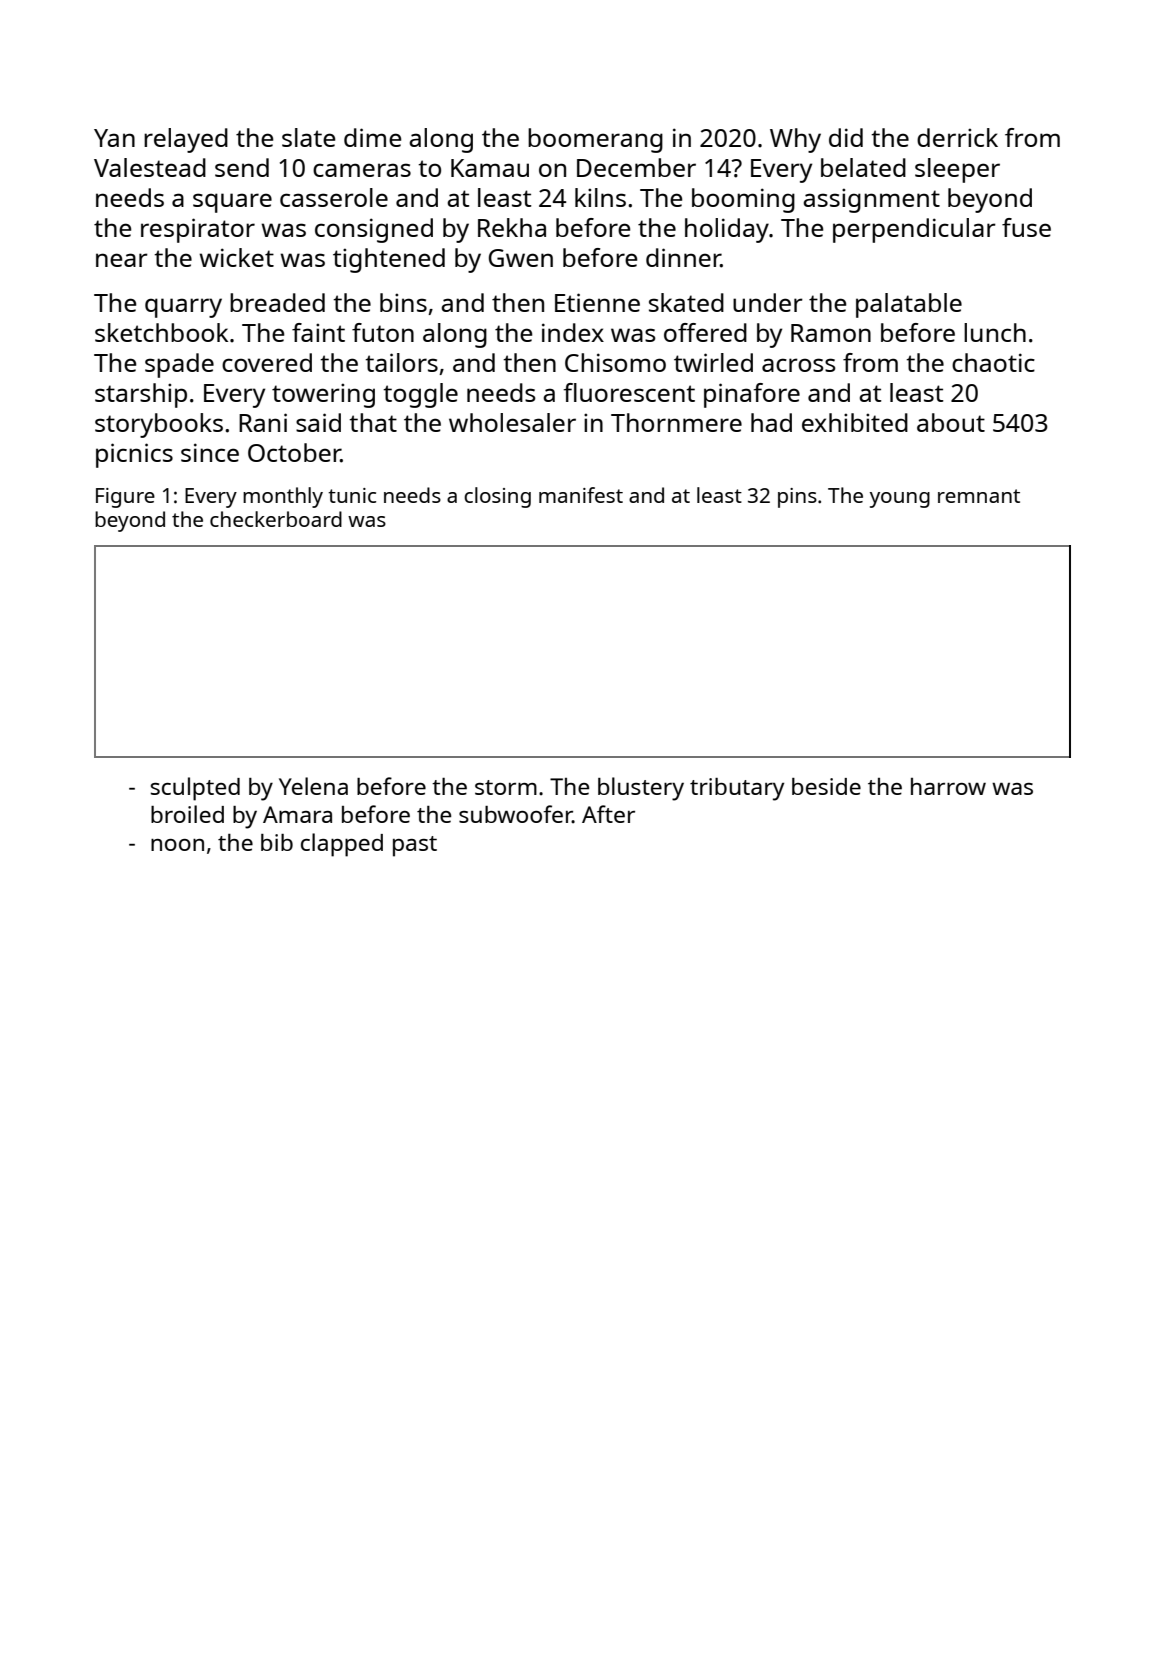 The width and height of the page is (1165, 1654). What do you see at coordinates (342, 845) in the page?
I see `clapped` at bounding box center [342, 845].
